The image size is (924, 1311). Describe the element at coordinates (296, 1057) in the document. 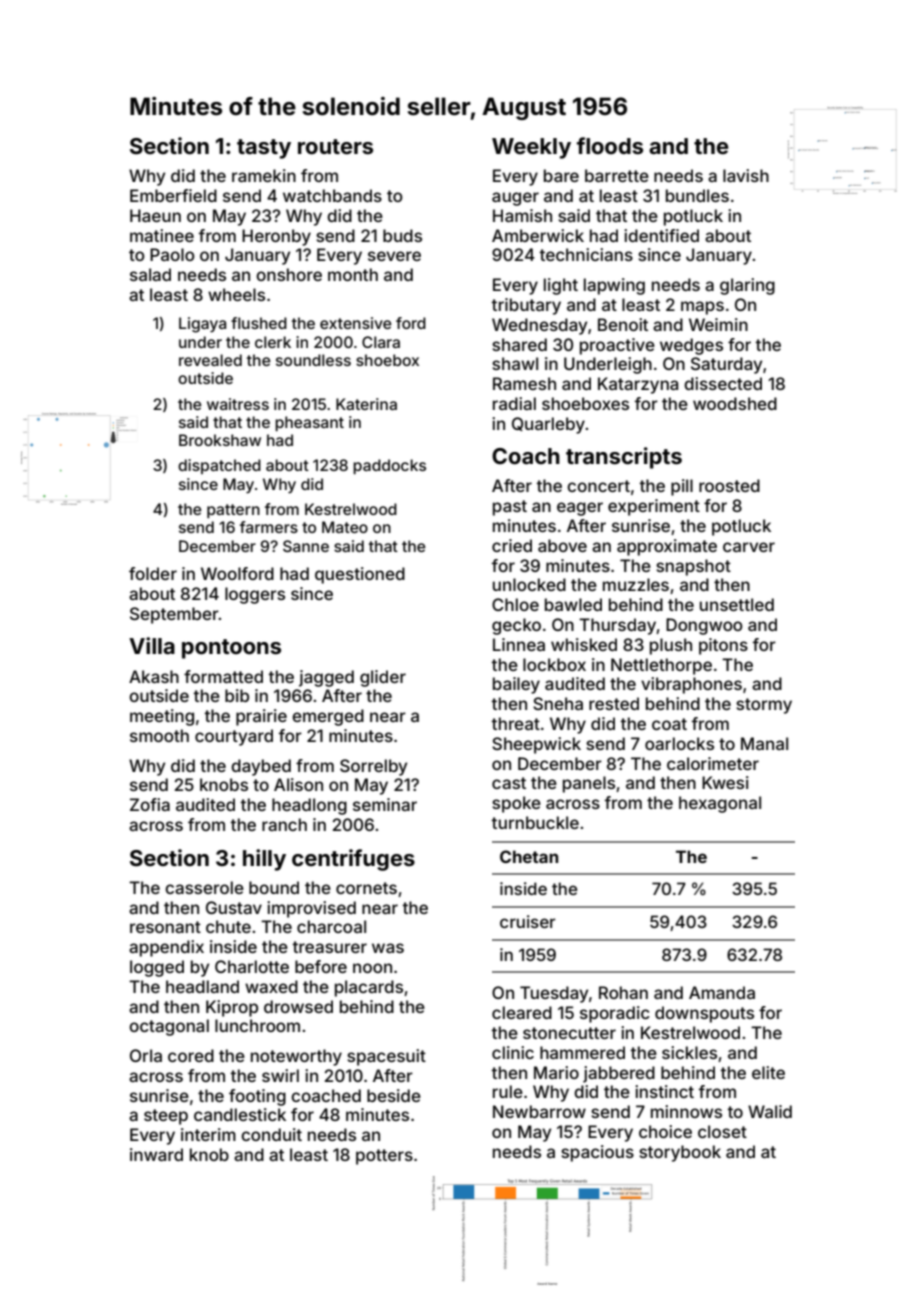

I see `noteworthy` at that location.
